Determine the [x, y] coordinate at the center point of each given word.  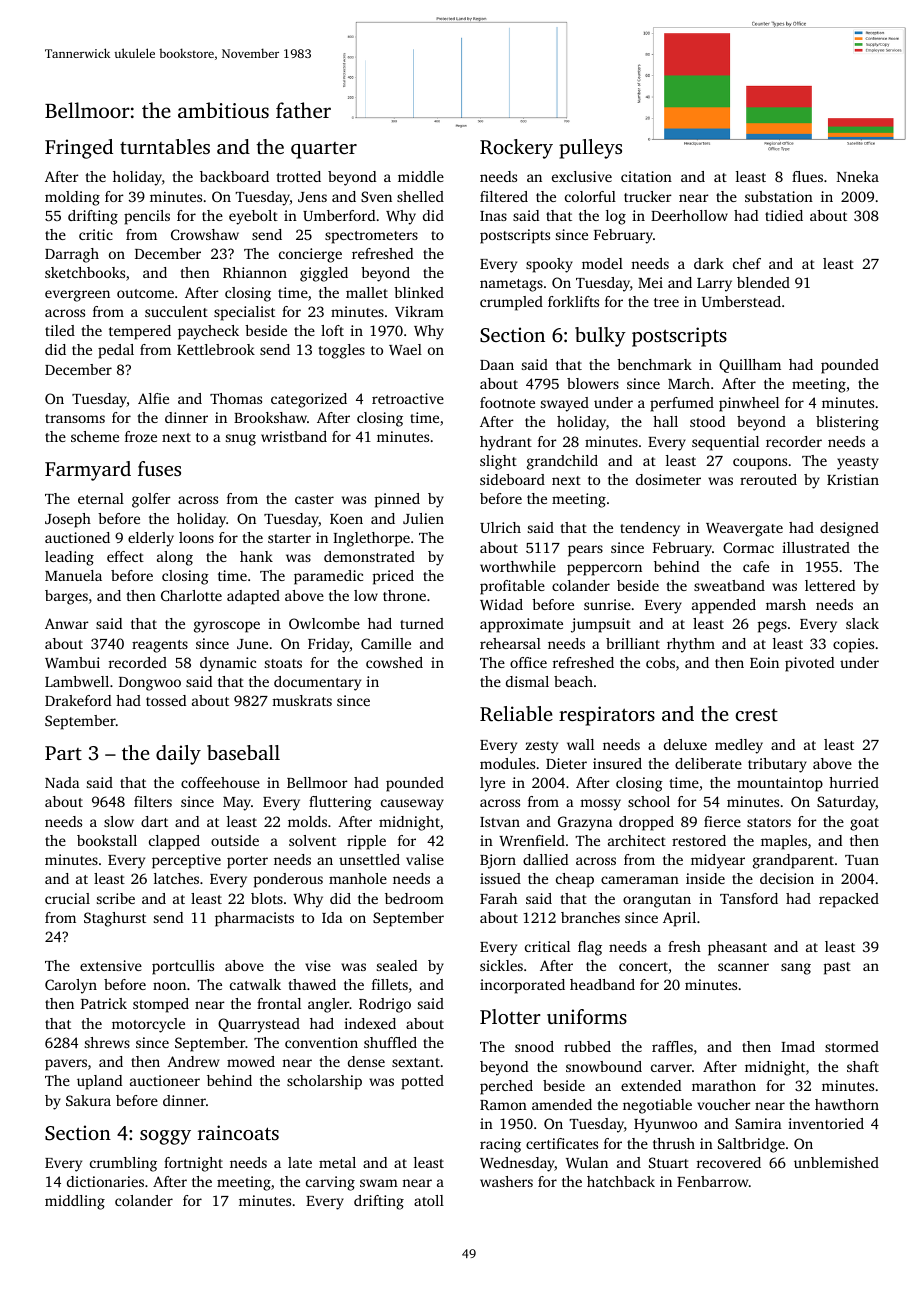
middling [75, 1202]
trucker [648, 196]
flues [807, 176]
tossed [166, 700]
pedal [116, 351]
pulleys [590, 149]
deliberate [708, 763]
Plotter [510, 1016]
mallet [367, 292]
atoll [429, 1200]
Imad [798, 1046]
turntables [165, 146]
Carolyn [71, 986]
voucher [724, 1104]
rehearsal [510, 643]
